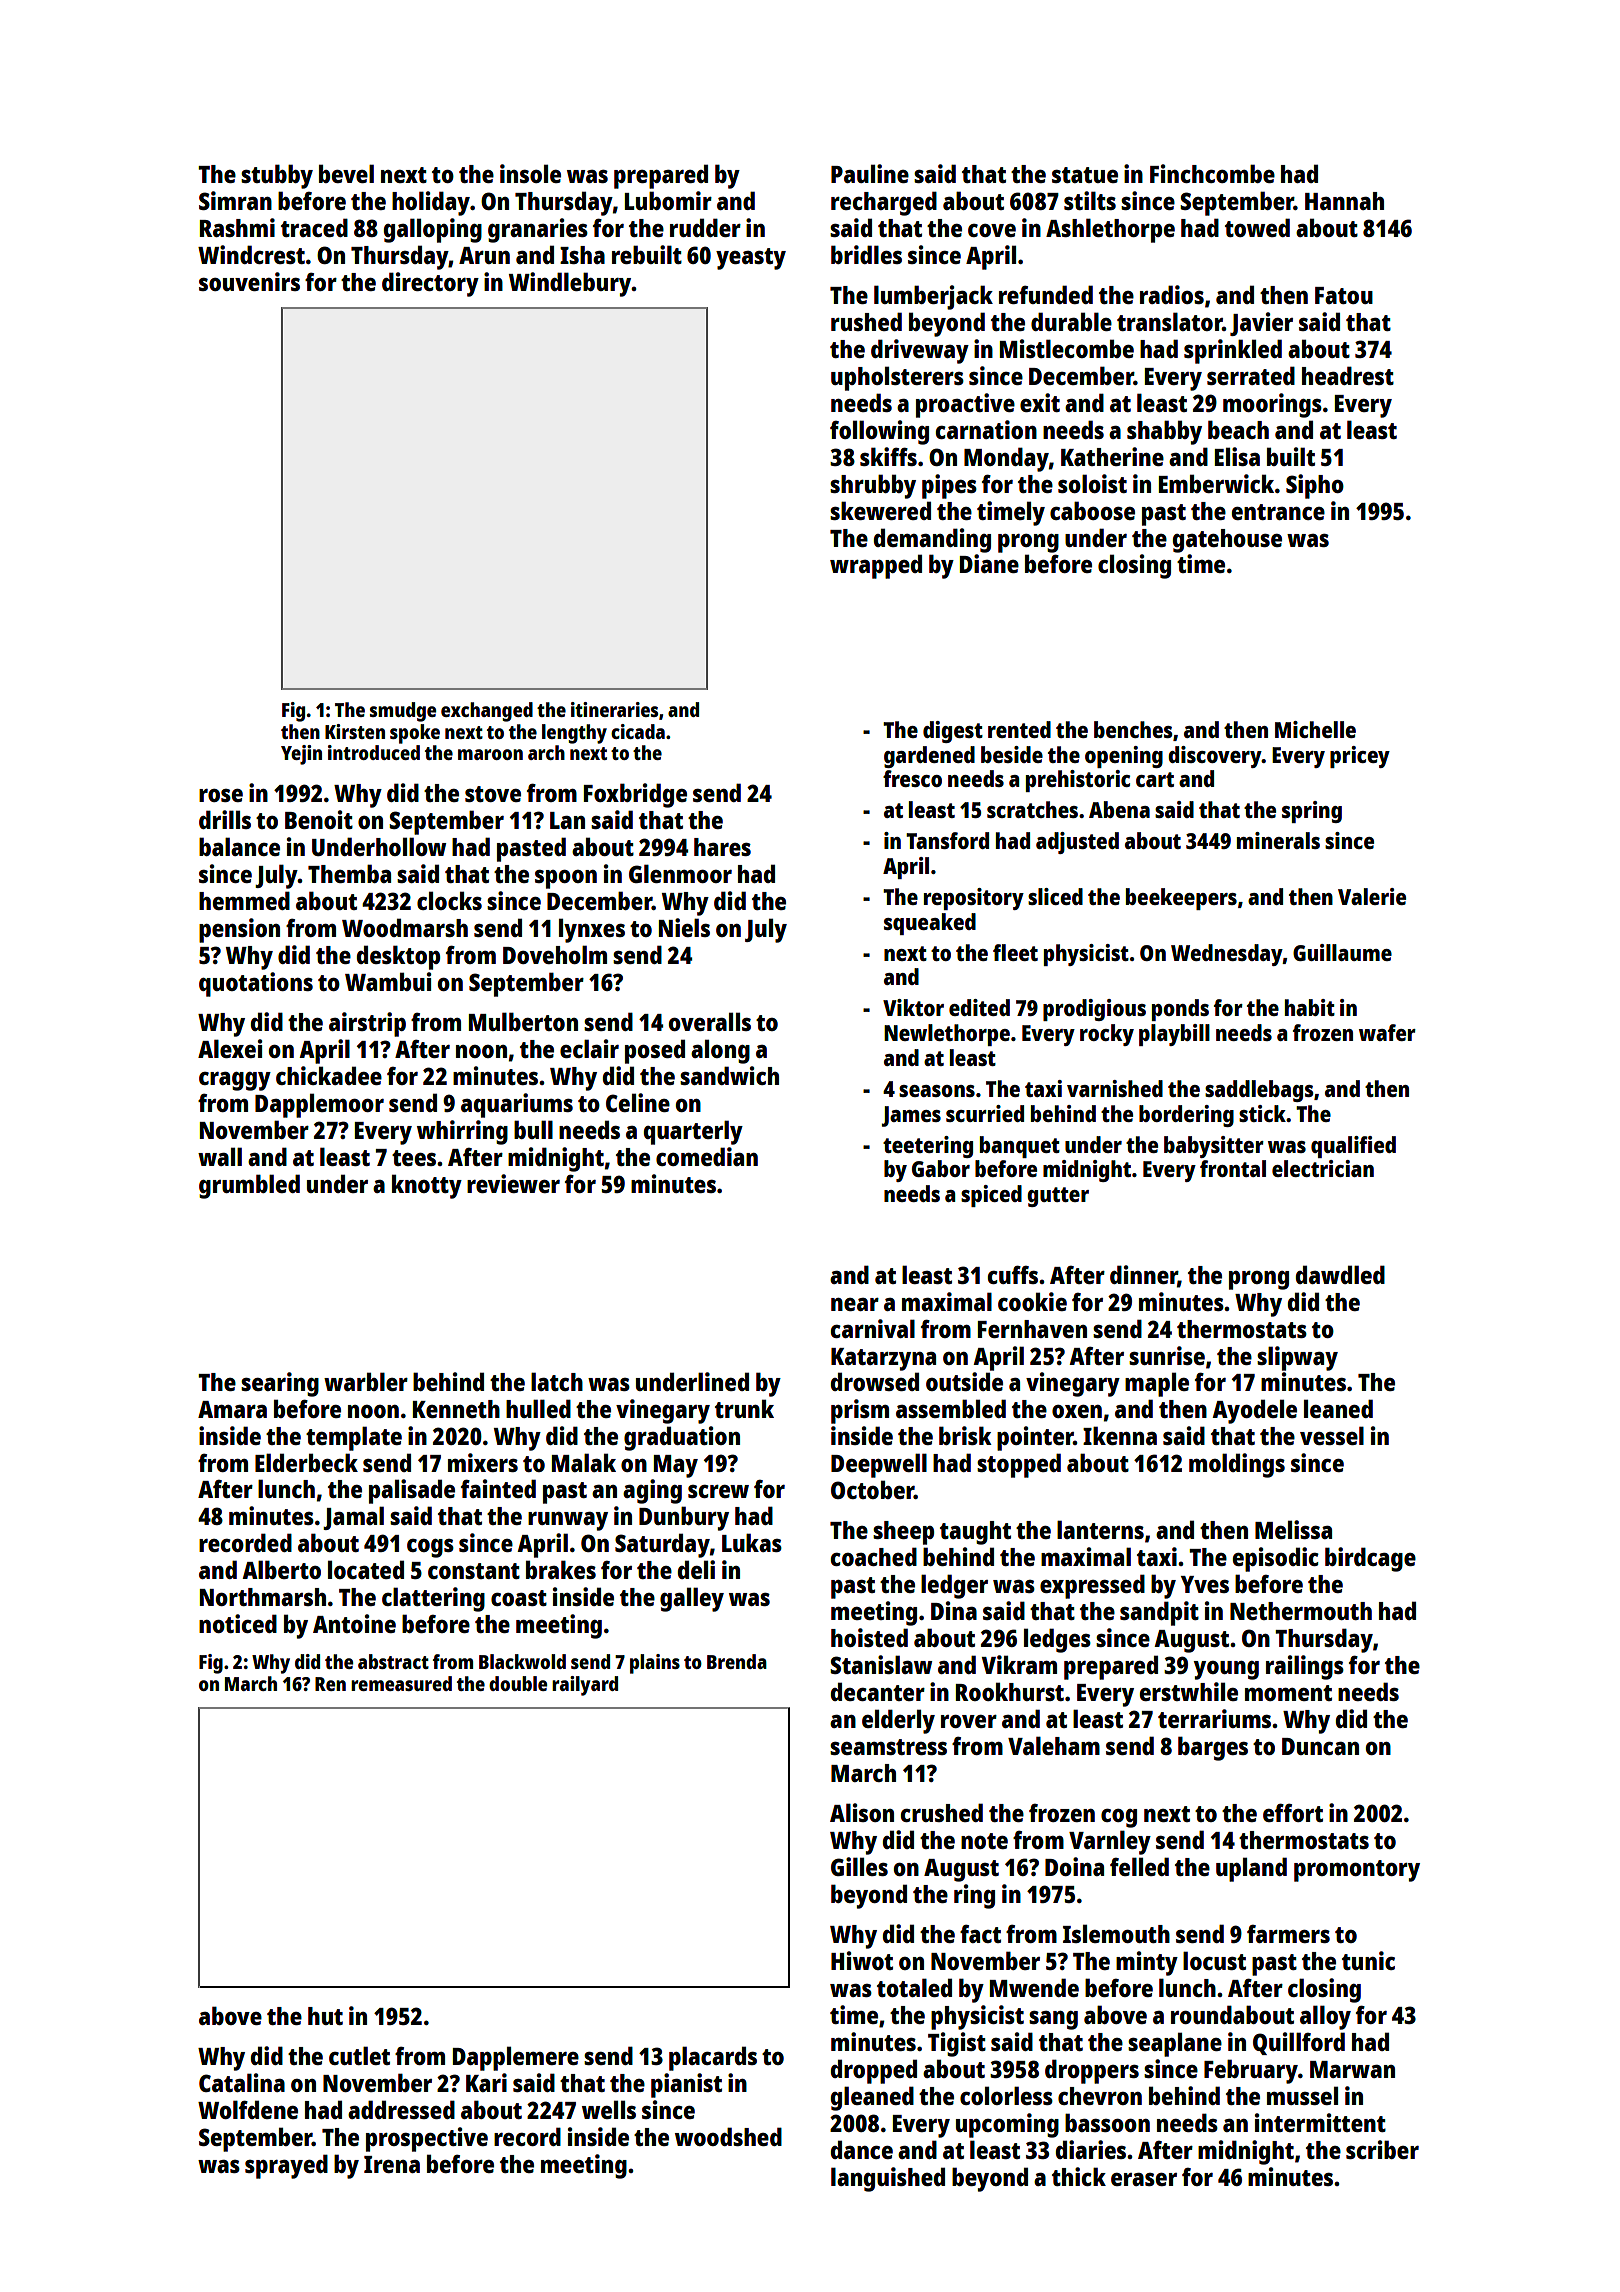 This document has height=2292, width=1620. What do you see at coordinates (920, 351) in the document?
I see `driveway` at bounding box center [920, 351].
